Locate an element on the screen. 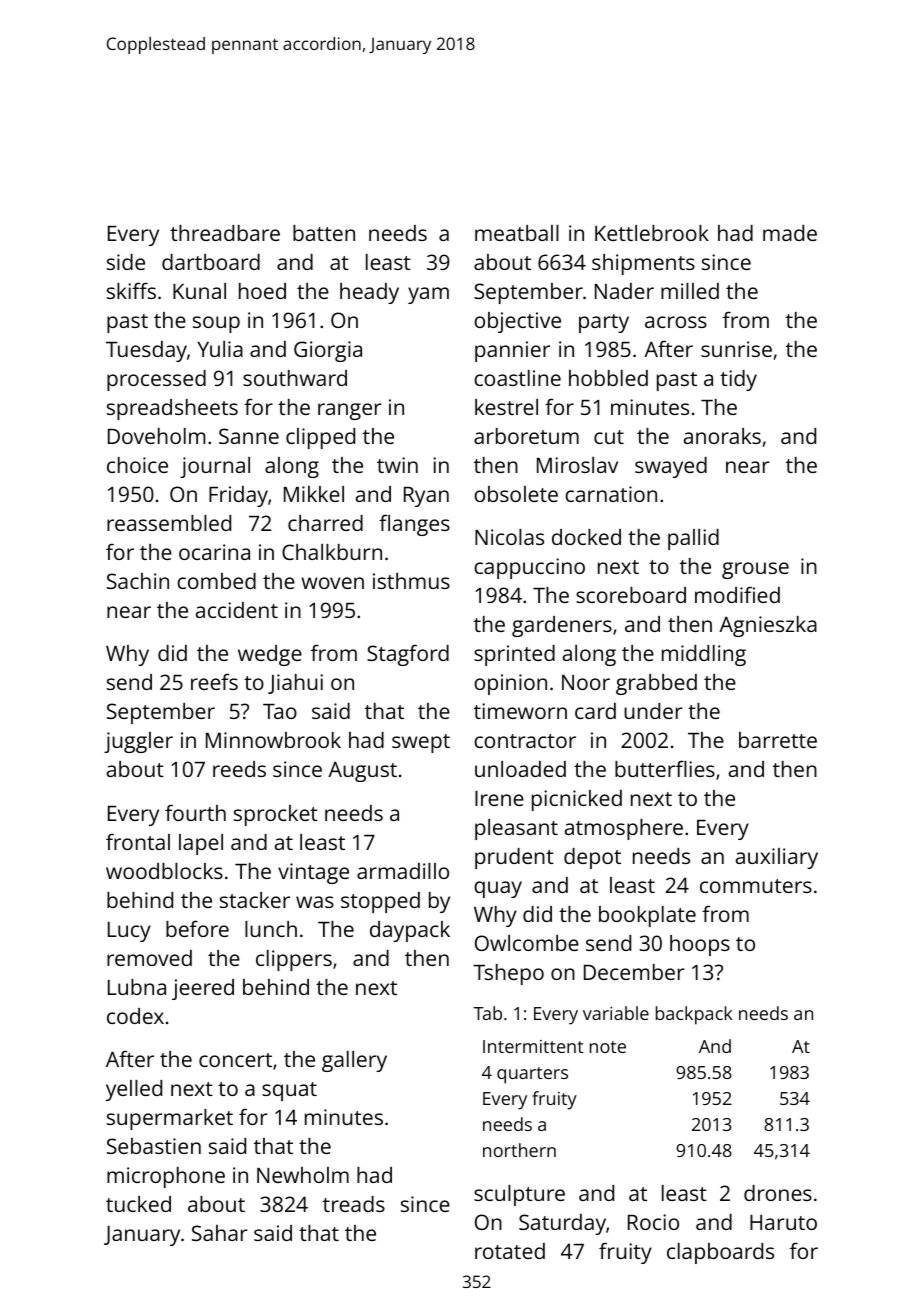 This screenshot has width=924, height=1314. armadillo is located at coordinates (403, 871).
